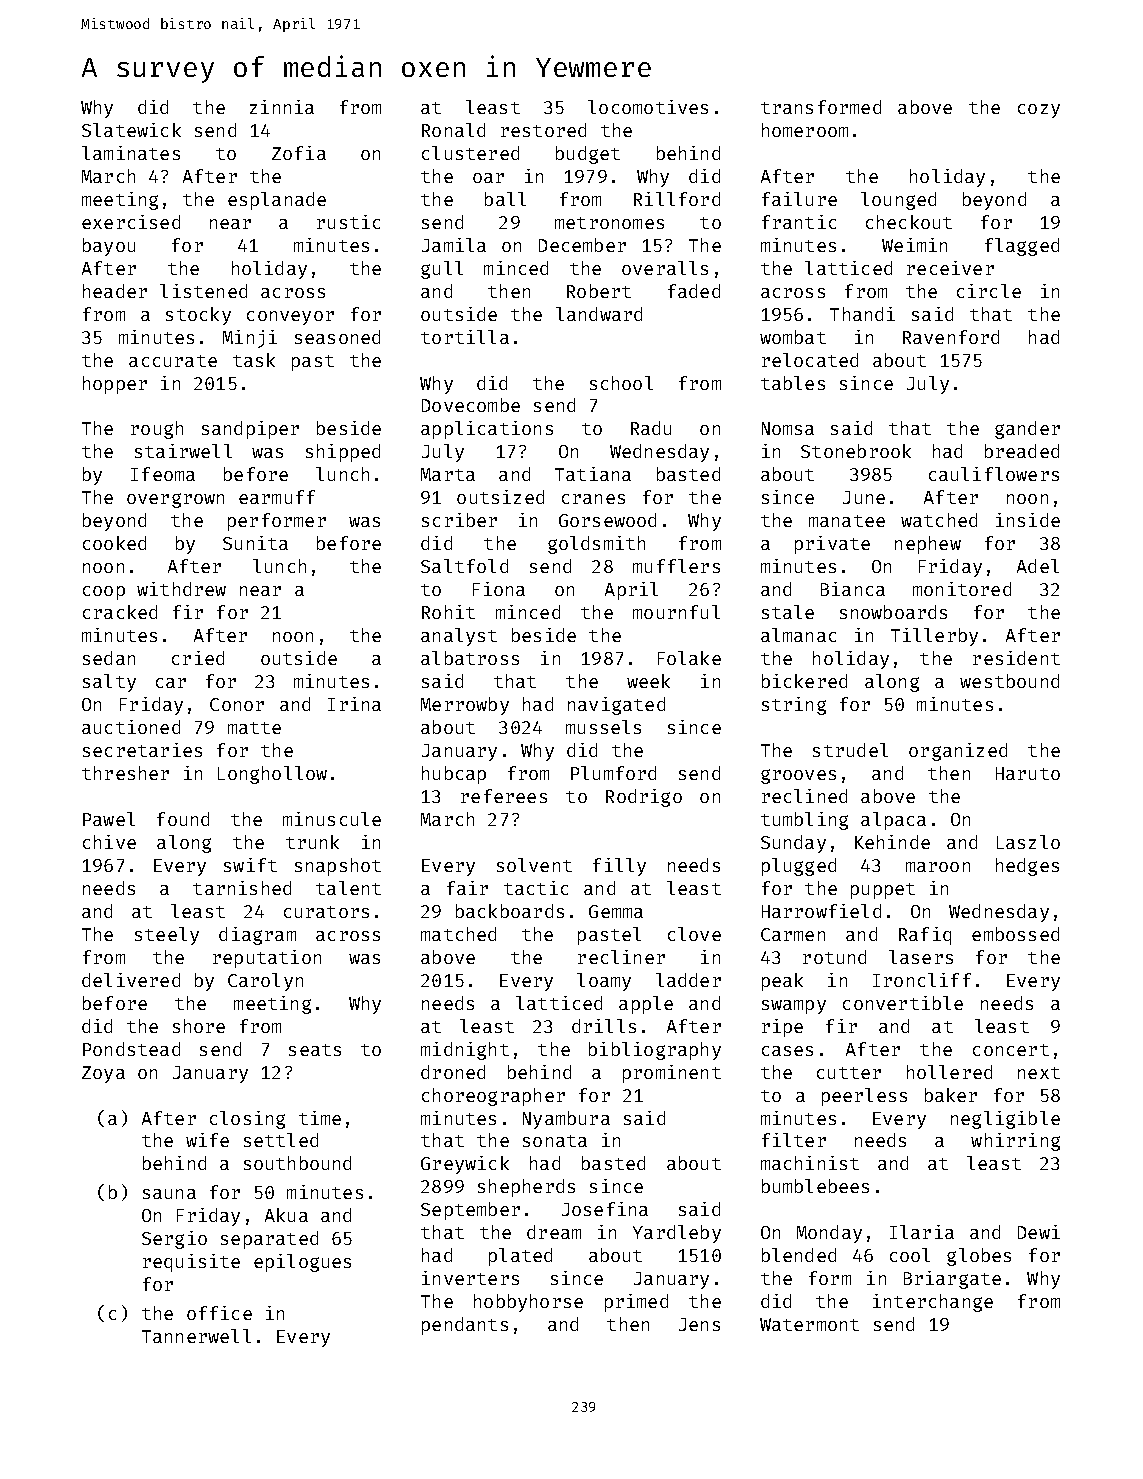  I want to click on Bianca, so click(853, 589).
